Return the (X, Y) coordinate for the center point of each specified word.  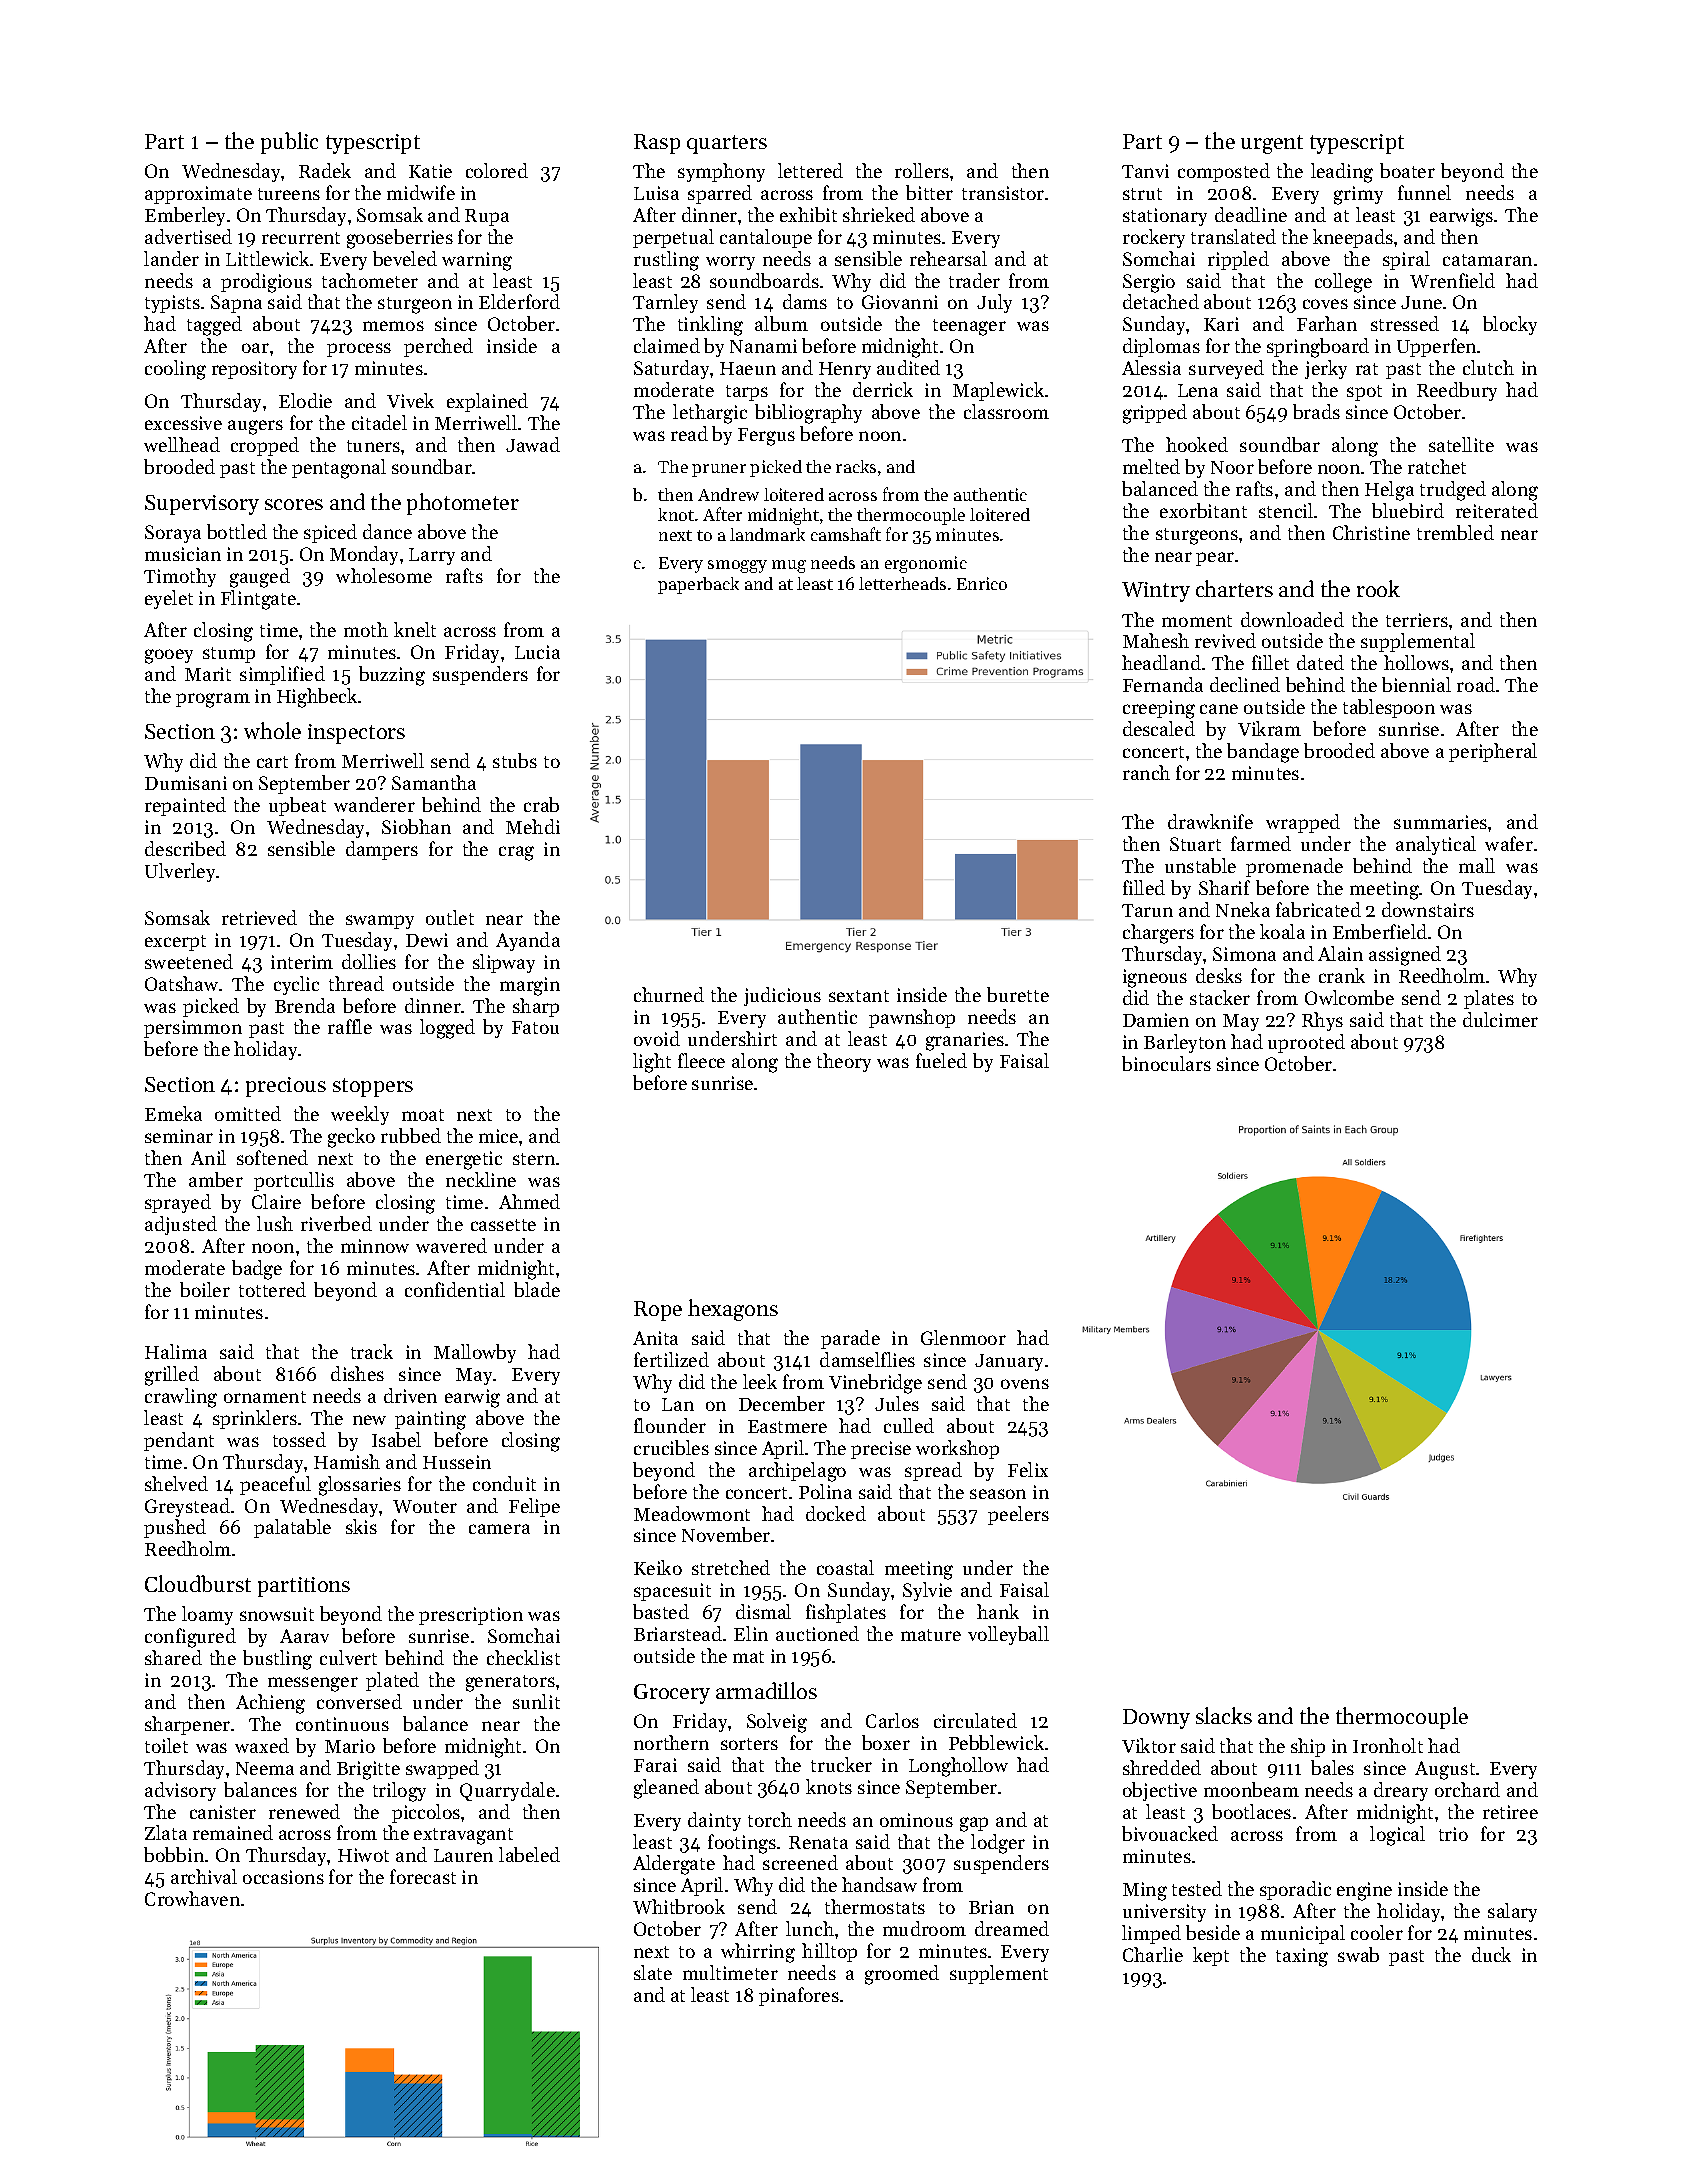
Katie (430, 171)
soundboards (764, 280)
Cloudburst (198, 1583)
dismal (763, 1611)
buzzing (392, 676)
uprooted (1306, 1043)
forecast (423, 1876)
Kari (1221, 324)
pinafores (799, 1996)
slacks (1224, 1715)
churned (669, 994)
